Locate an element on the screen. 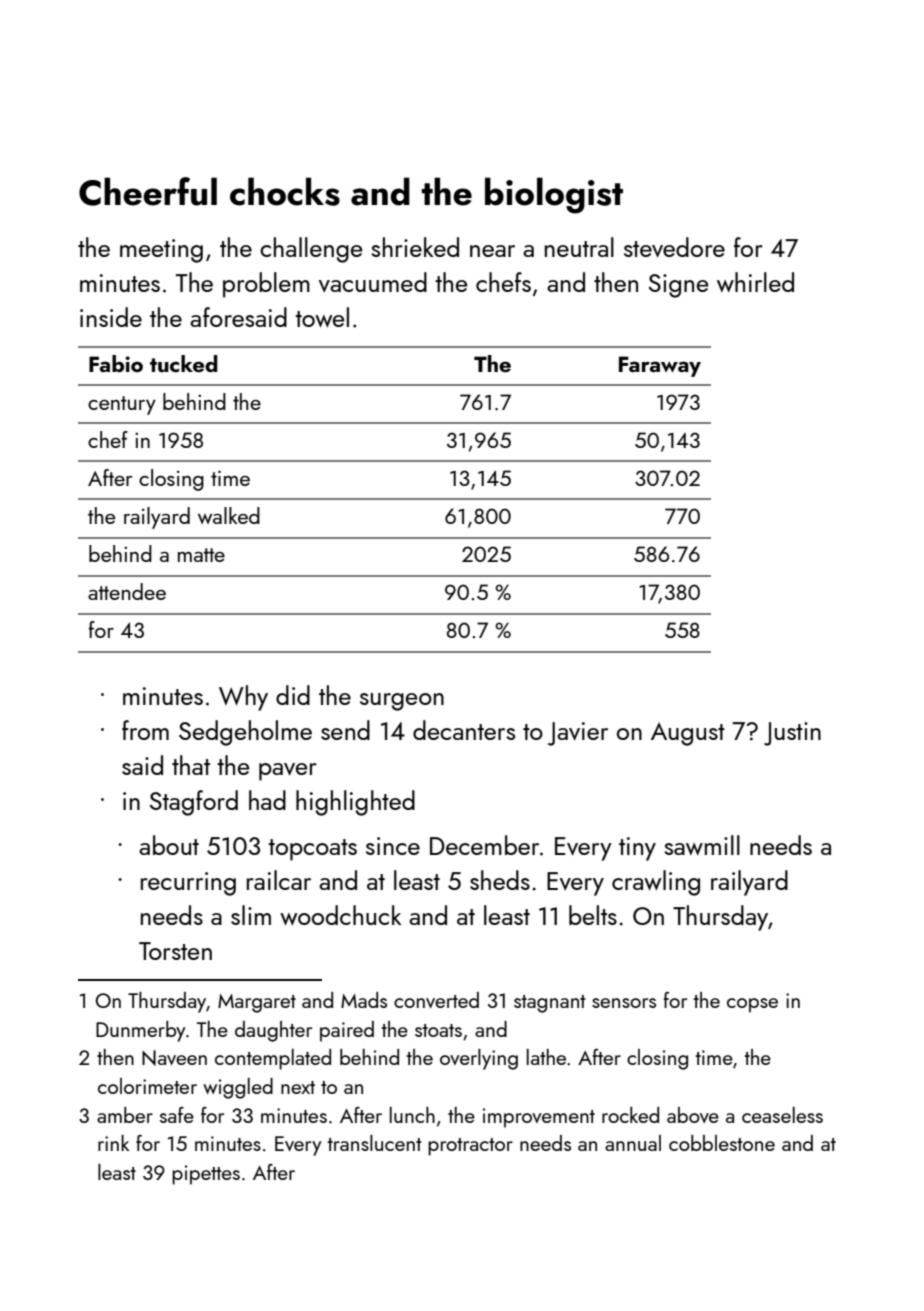  paired is located at coordinates (347, 1031).
